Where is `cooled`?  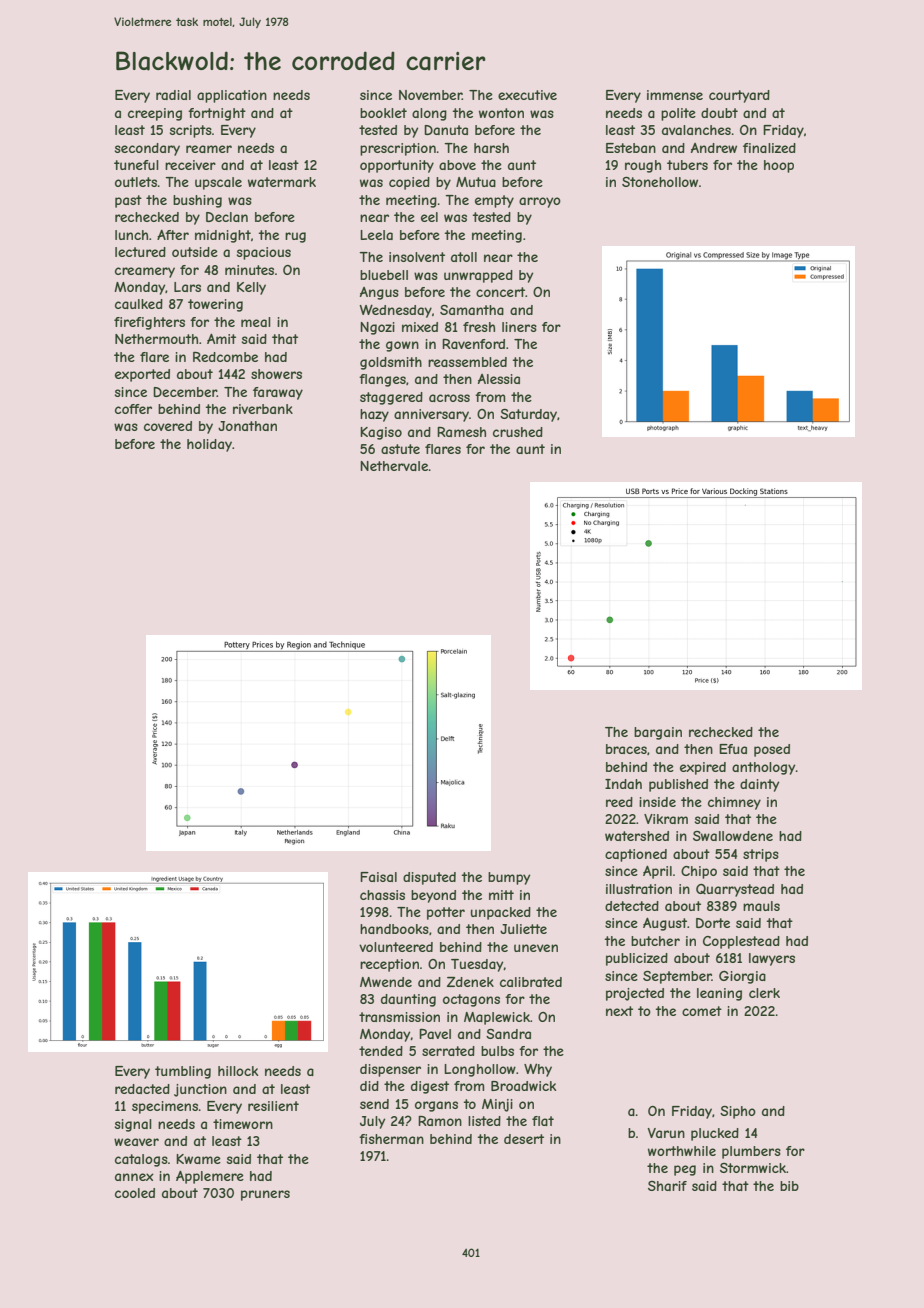 cooled is located at coordinates (135, 1193).
